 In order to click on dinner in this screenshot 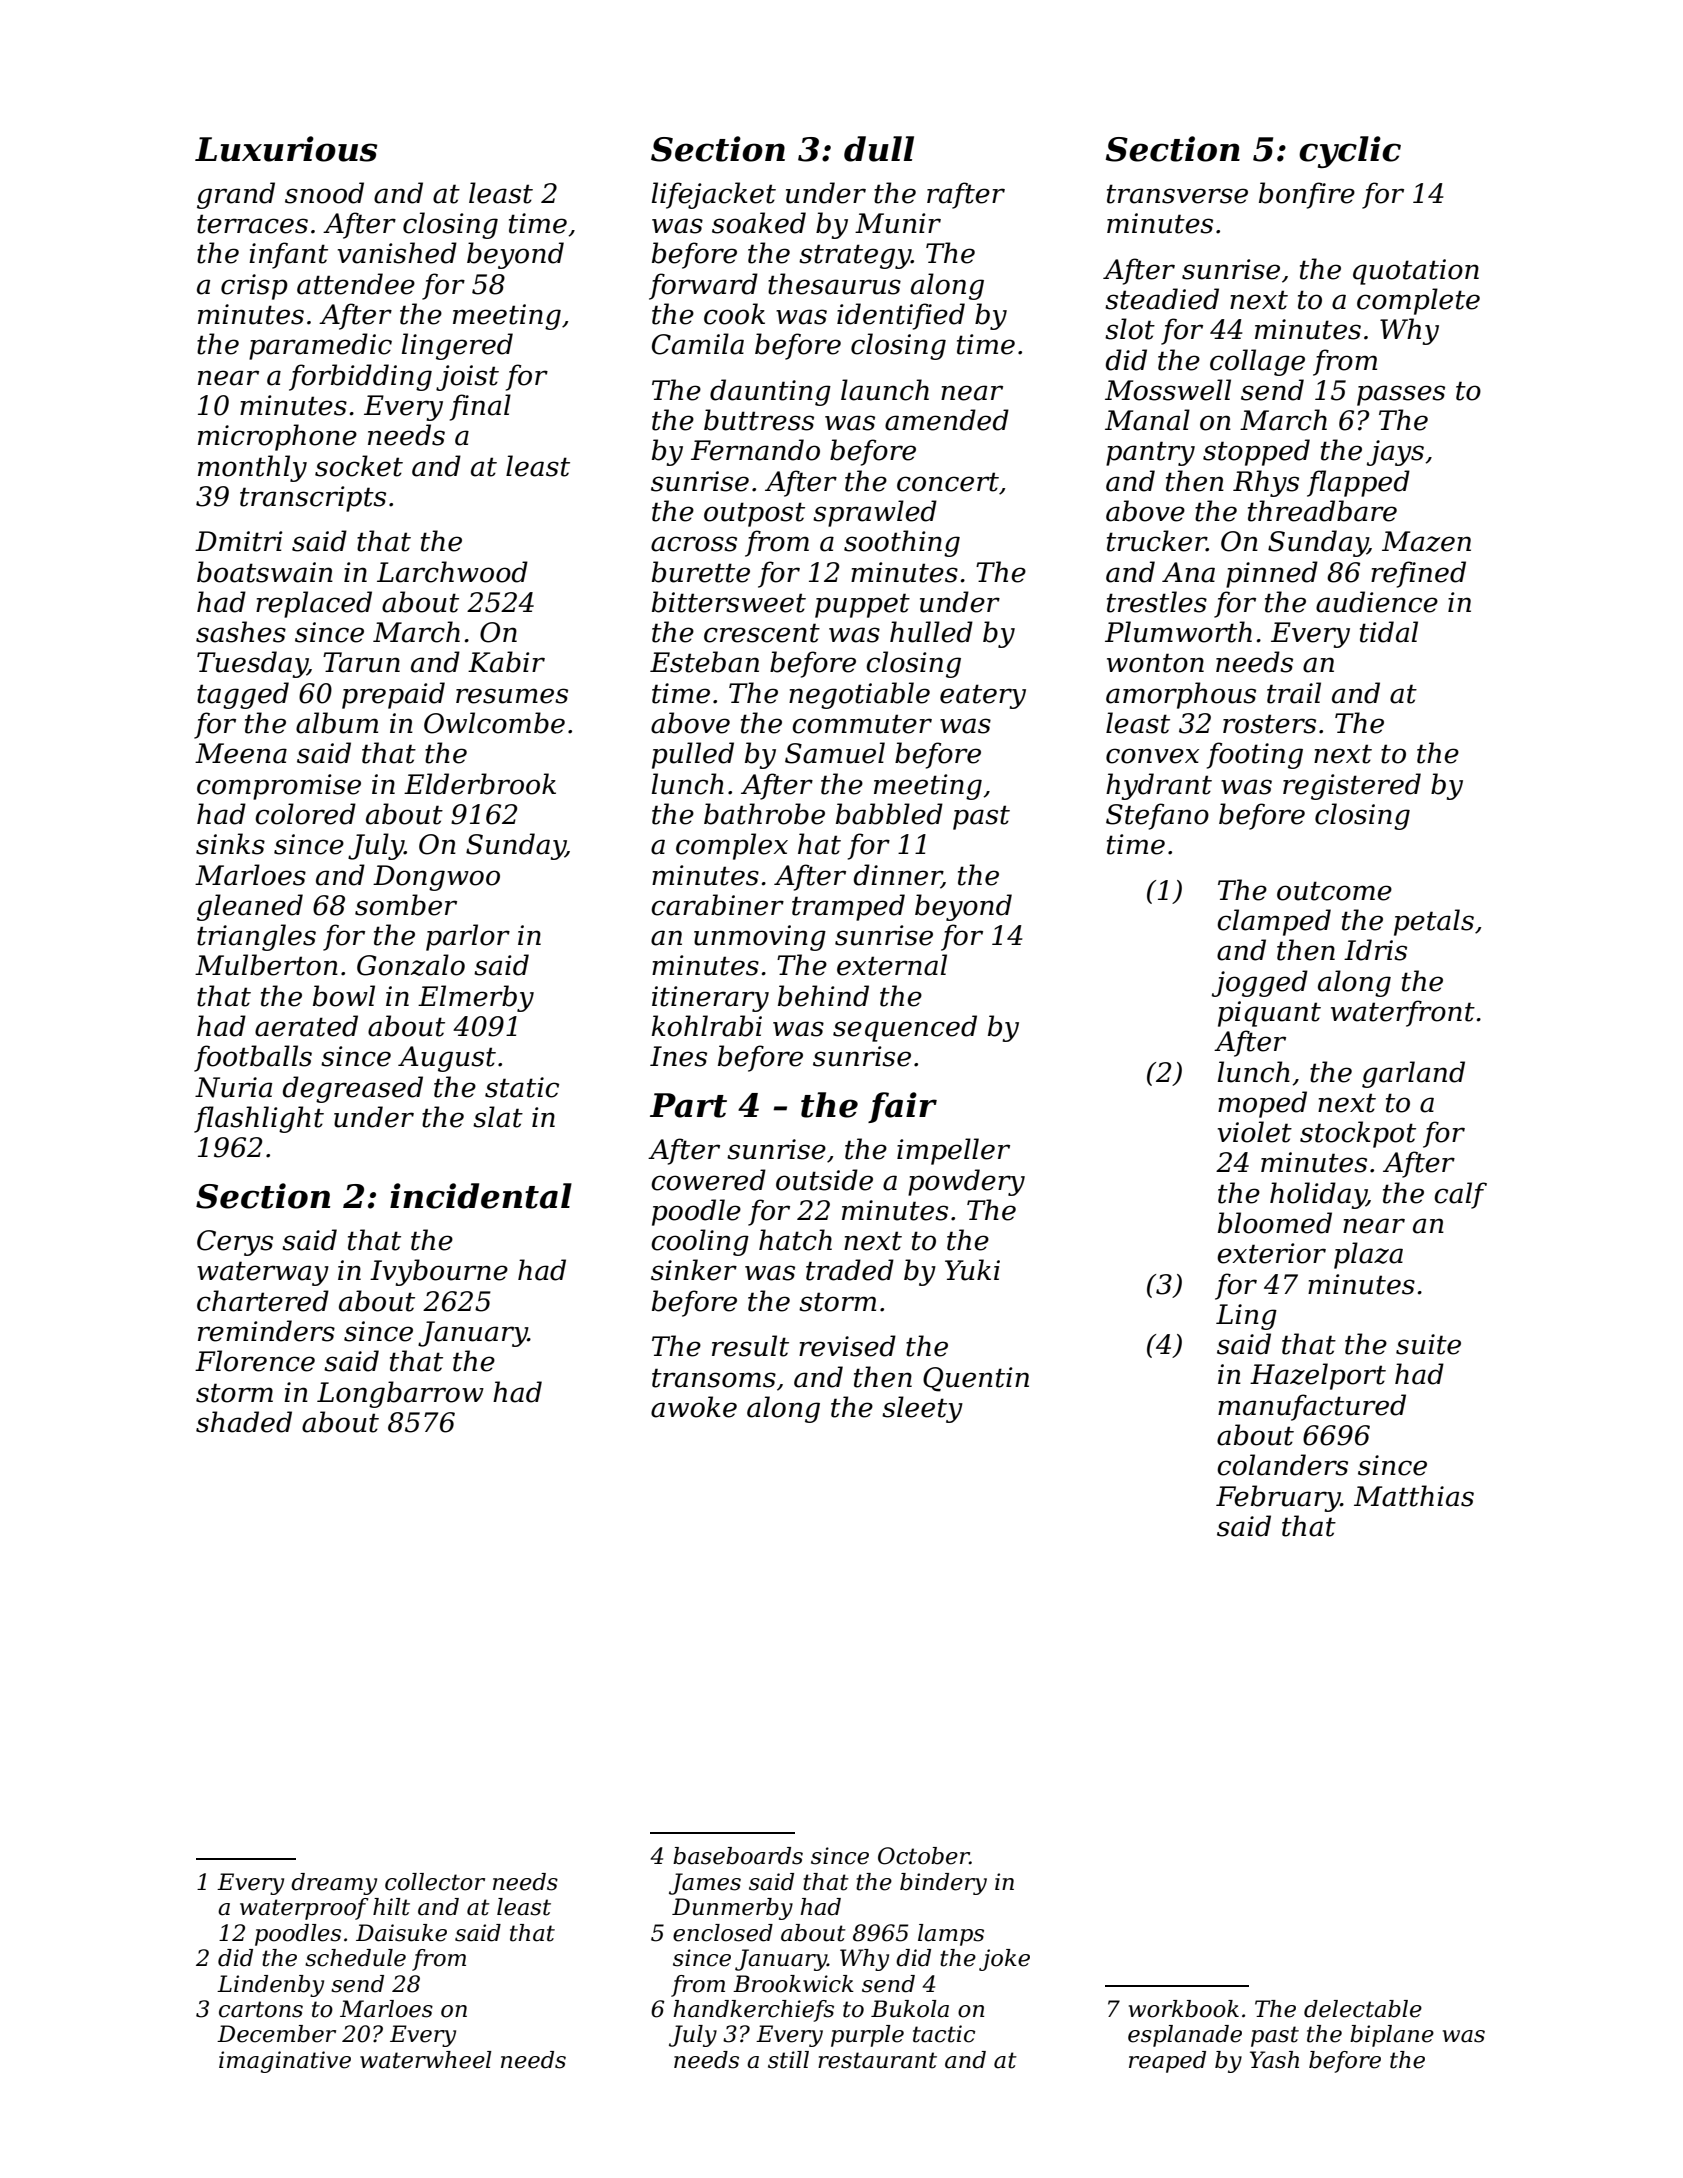, I will do `click(898, 875)`.
